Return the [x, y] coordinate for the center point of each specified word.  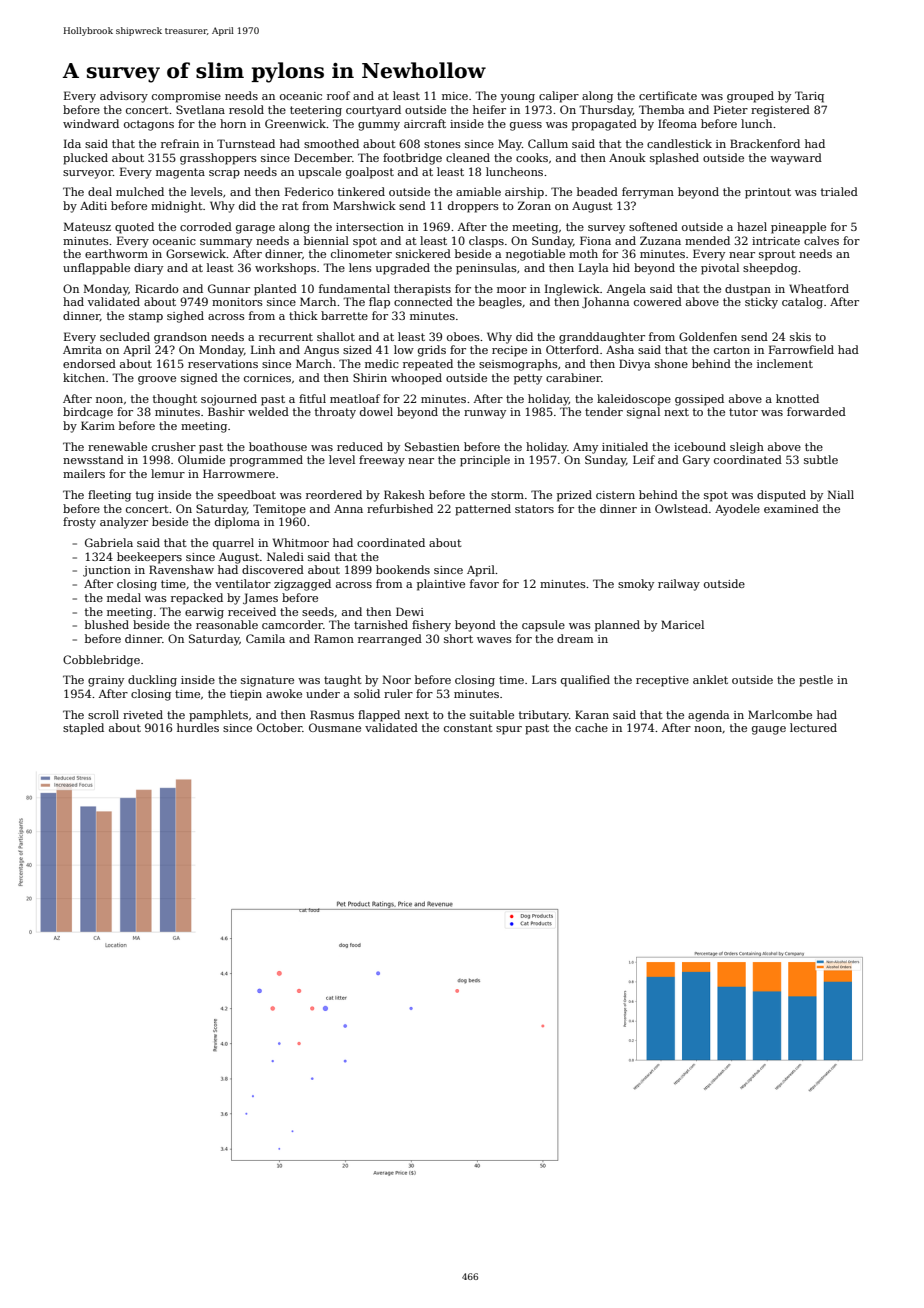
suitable [492, 714]
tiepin [246, 695]
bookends [403, 569]
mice [455, 96]
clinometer [361, 253]
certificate [668, 95]
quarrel [233, 544]
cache [591, 727]
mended [707, 240]
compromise [186, 97]
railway [679, 585]
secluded [125, 336]
